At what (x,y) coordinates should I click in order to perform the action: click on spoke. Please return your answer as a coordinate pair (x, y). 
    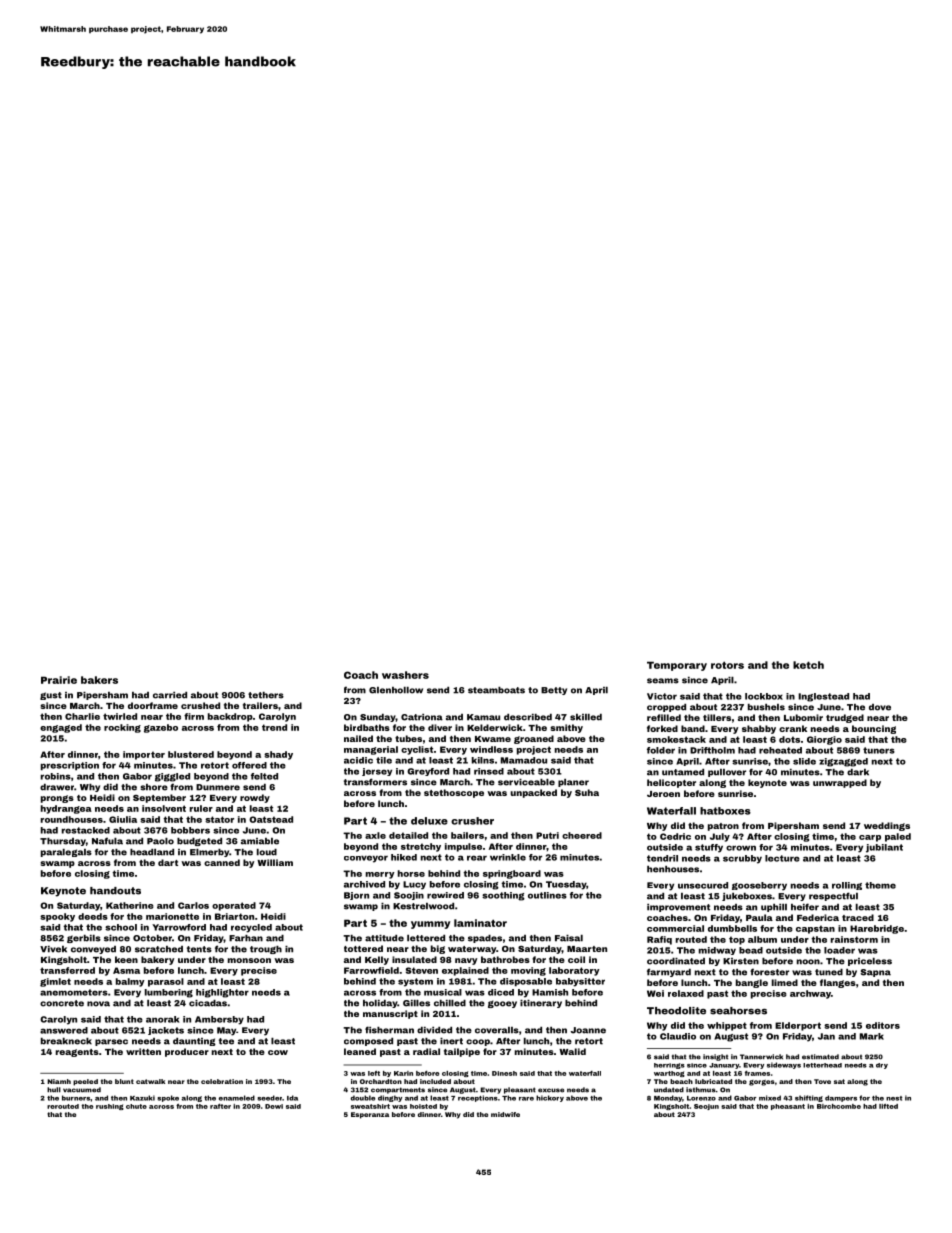
    Looking at the image, I should click on (168, 1098).
